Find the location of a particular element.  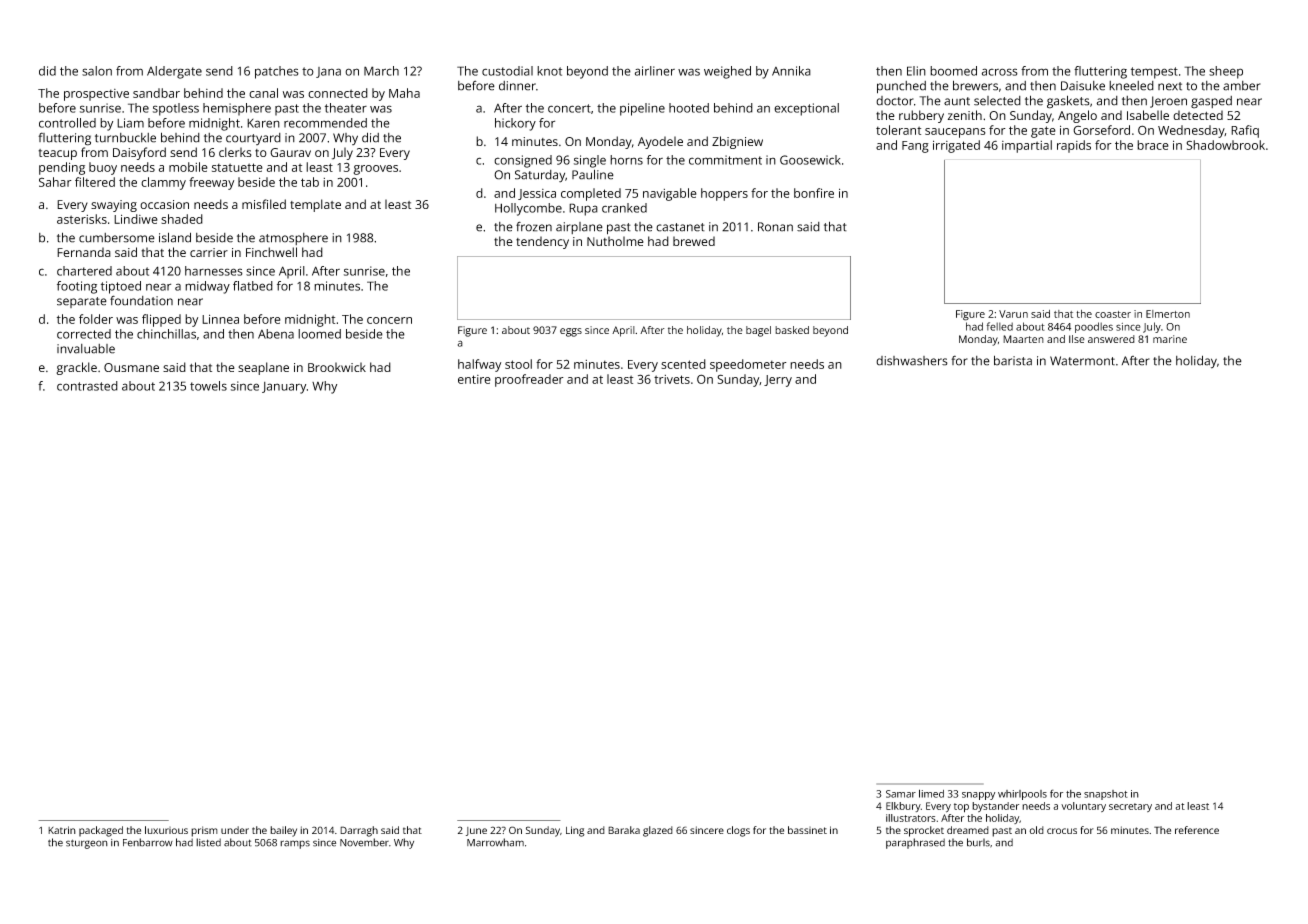

Jerry is located at coordinates (778, 381).
